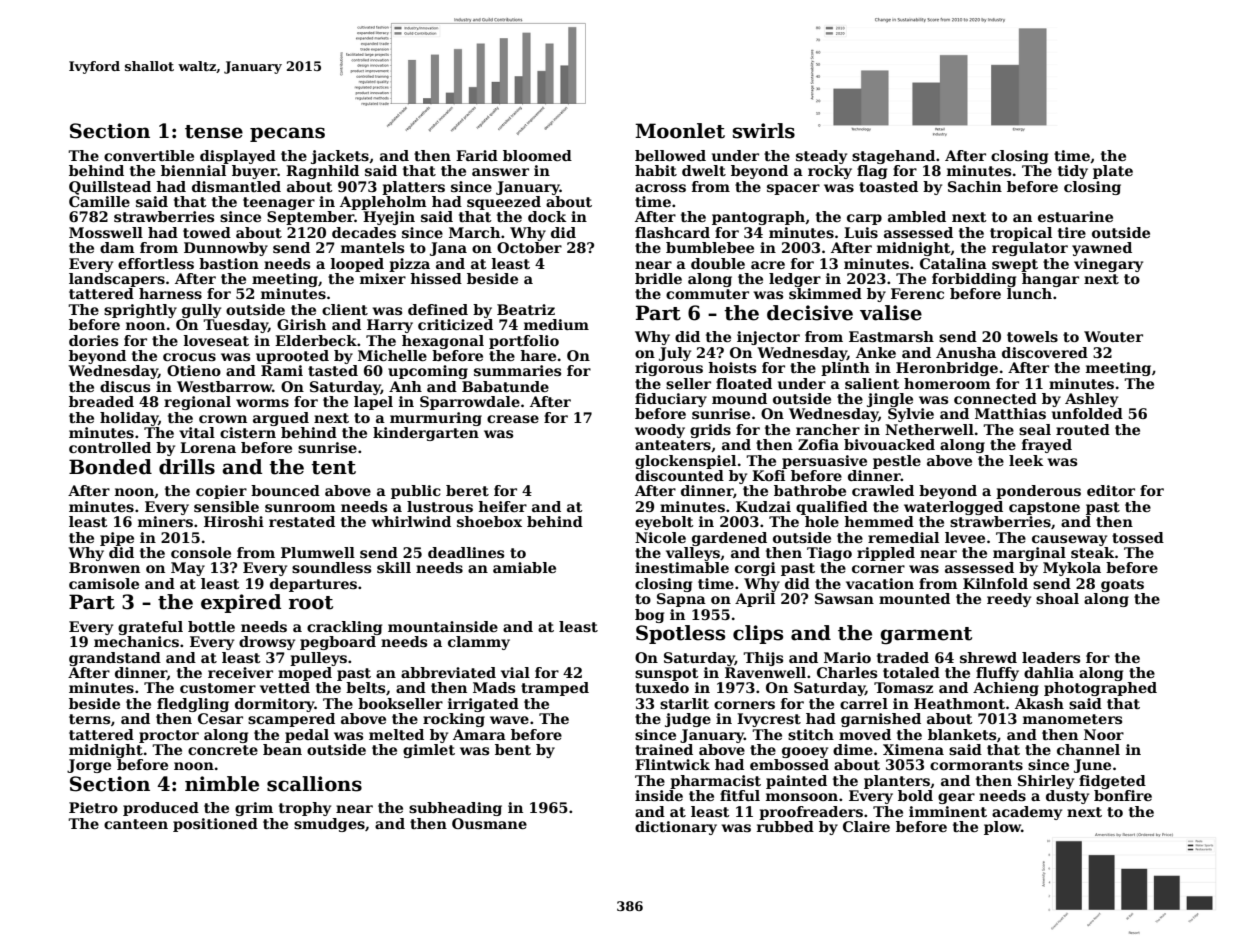 The image size is (1233, 952). I want to click on canteen, so click(136, 824).
